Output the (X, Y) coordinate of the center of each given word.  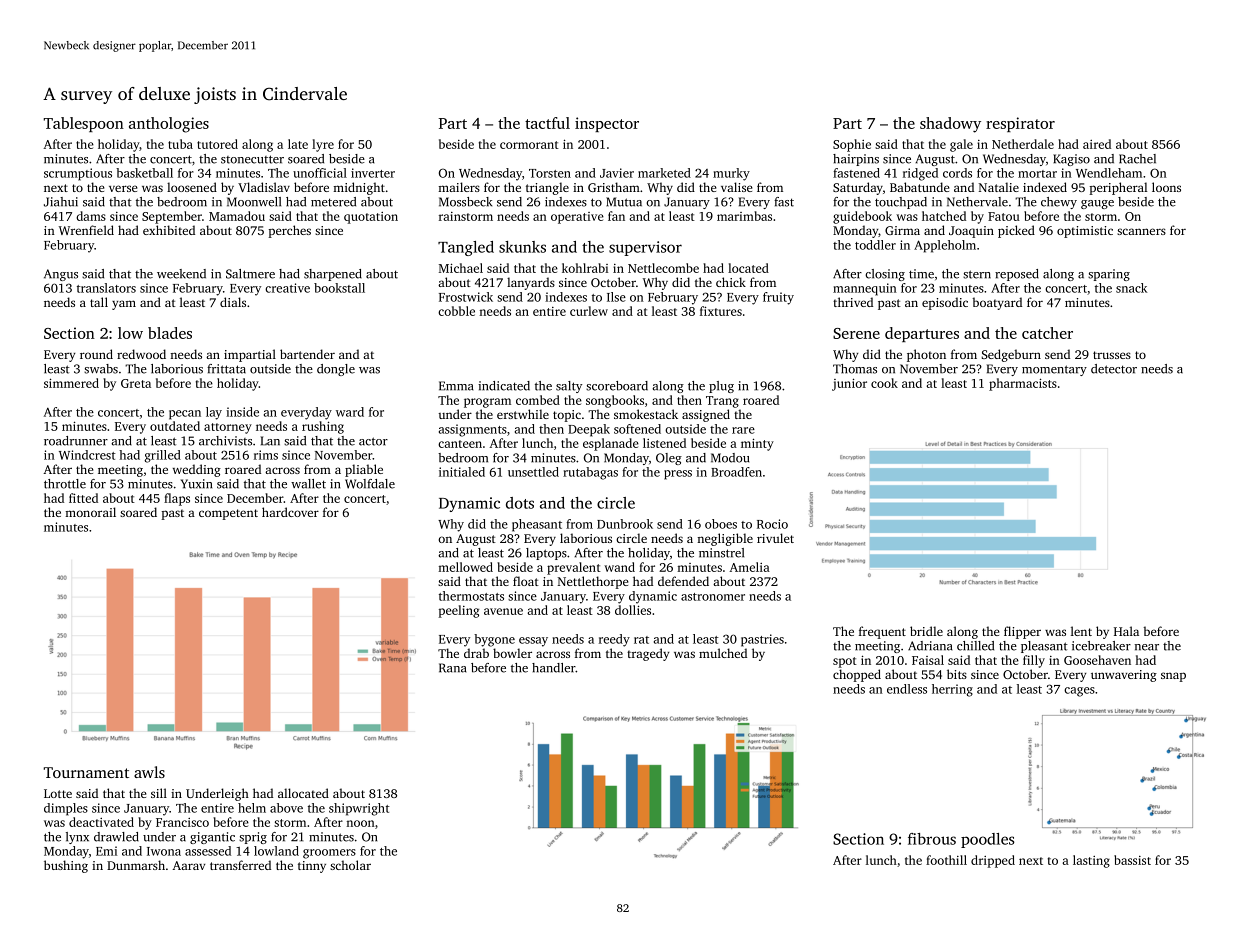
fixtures (721, 311)
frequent (882, 632)
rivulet (775, 538)
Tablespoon (84, 124)
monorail (90, 512)
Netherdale (1023, 144)
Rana (452, 668)
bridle (926, 631)
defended (683, 581)
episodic (945, 303)
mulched (723, 653)
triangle (547, 188)
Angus (61, 275)
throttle (65, 484)
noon (360, 823)
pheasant (537, 525)
